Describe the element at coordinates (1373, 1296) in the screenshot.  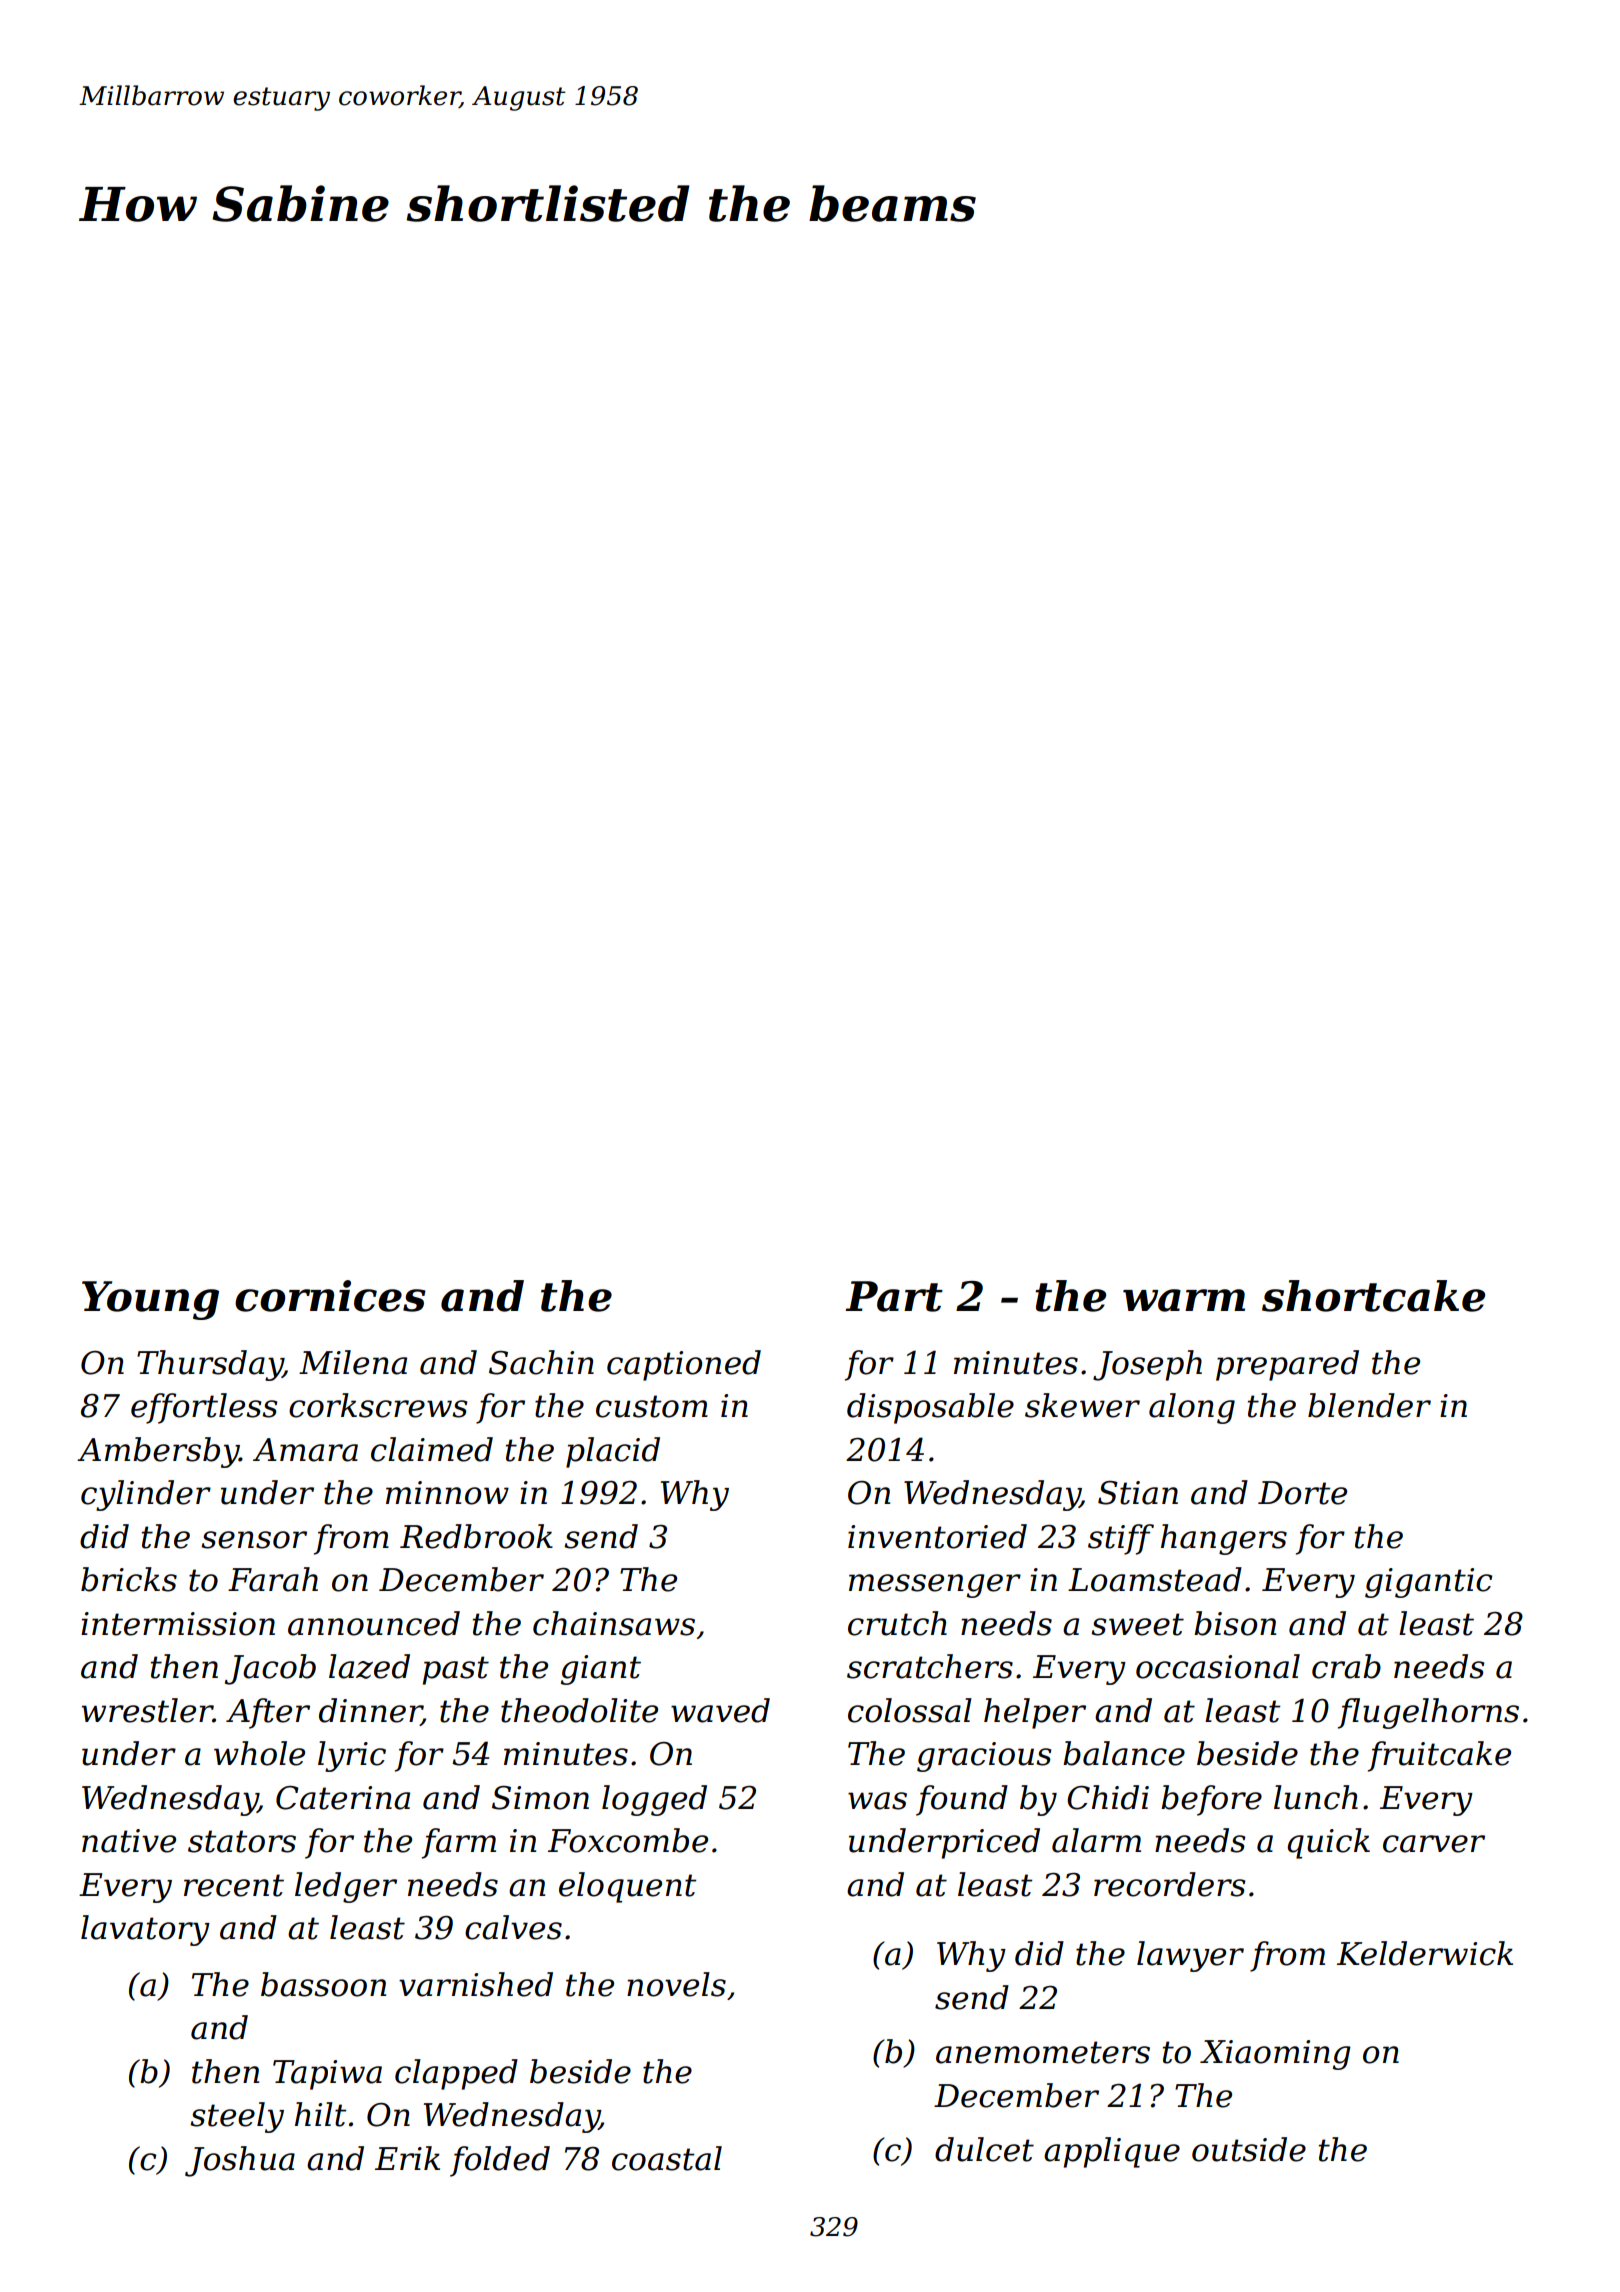
I see `shortcake` at that location.
